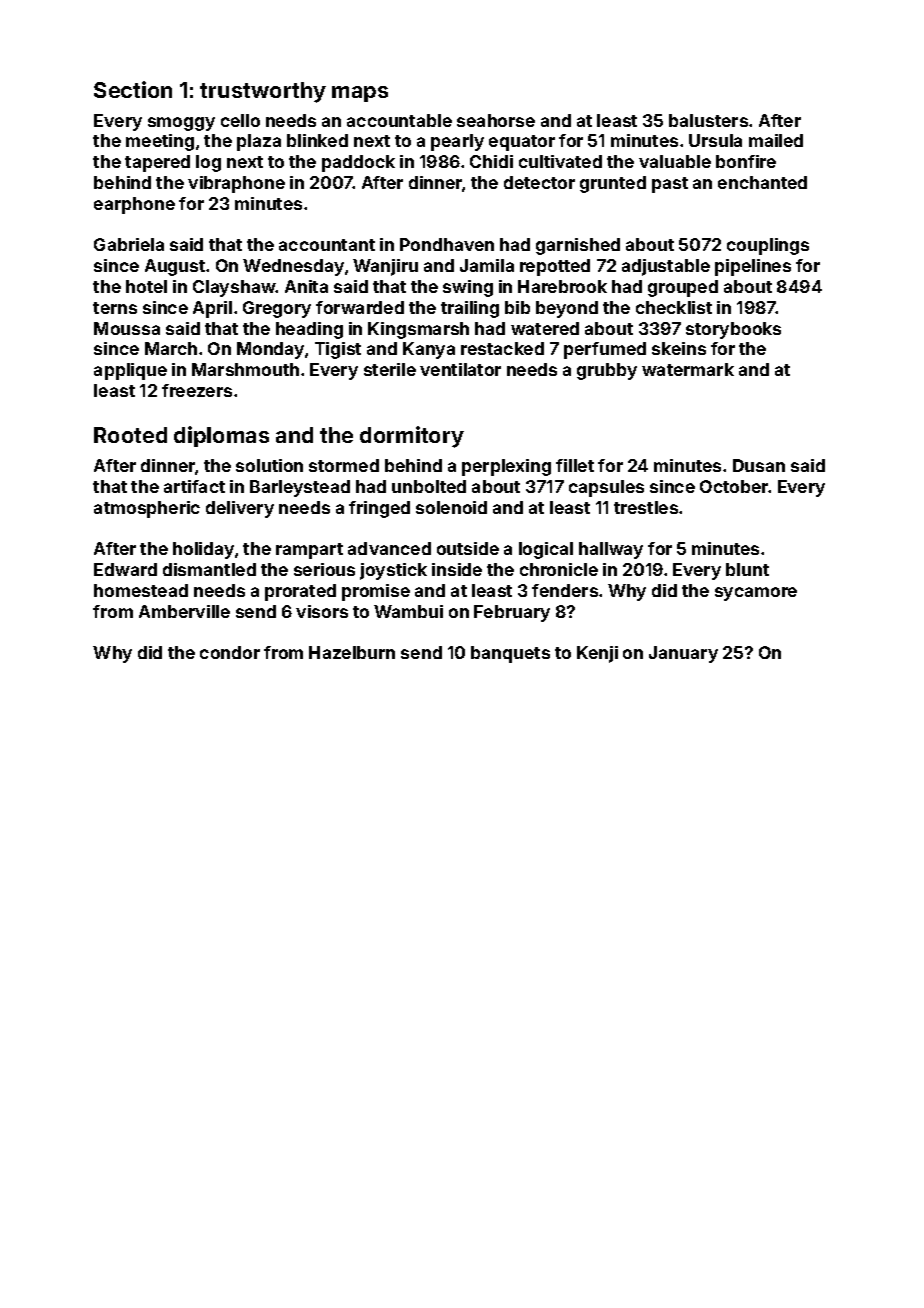  What do you see at coordinates (130, 371) in the image?
I see `applique` at bounding box center [130, 371].
